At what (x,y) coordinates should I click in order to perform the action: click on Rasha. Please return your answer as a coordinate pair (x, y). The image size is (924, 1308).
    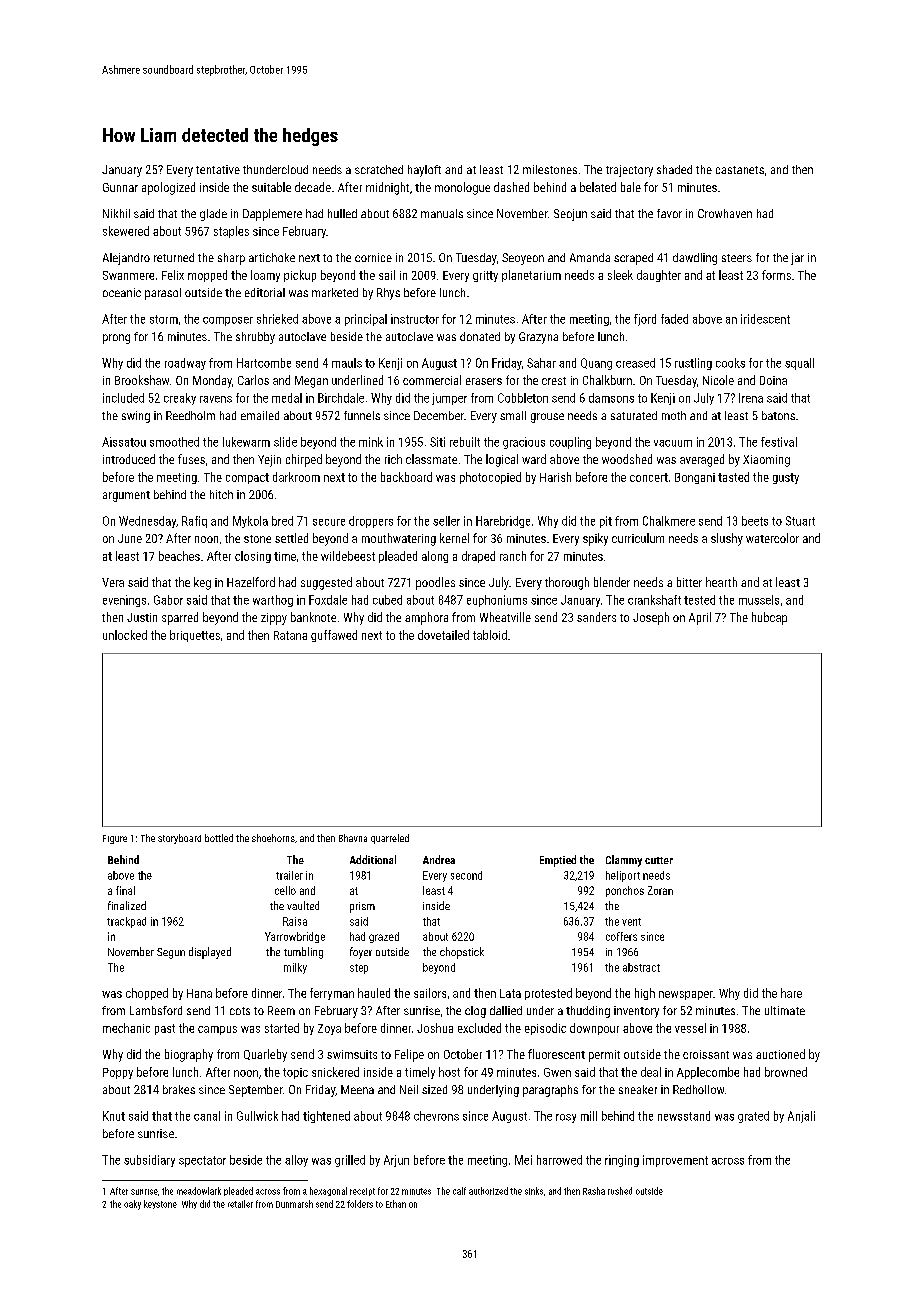
    Looking at the image, I should click on (594, 1191).
